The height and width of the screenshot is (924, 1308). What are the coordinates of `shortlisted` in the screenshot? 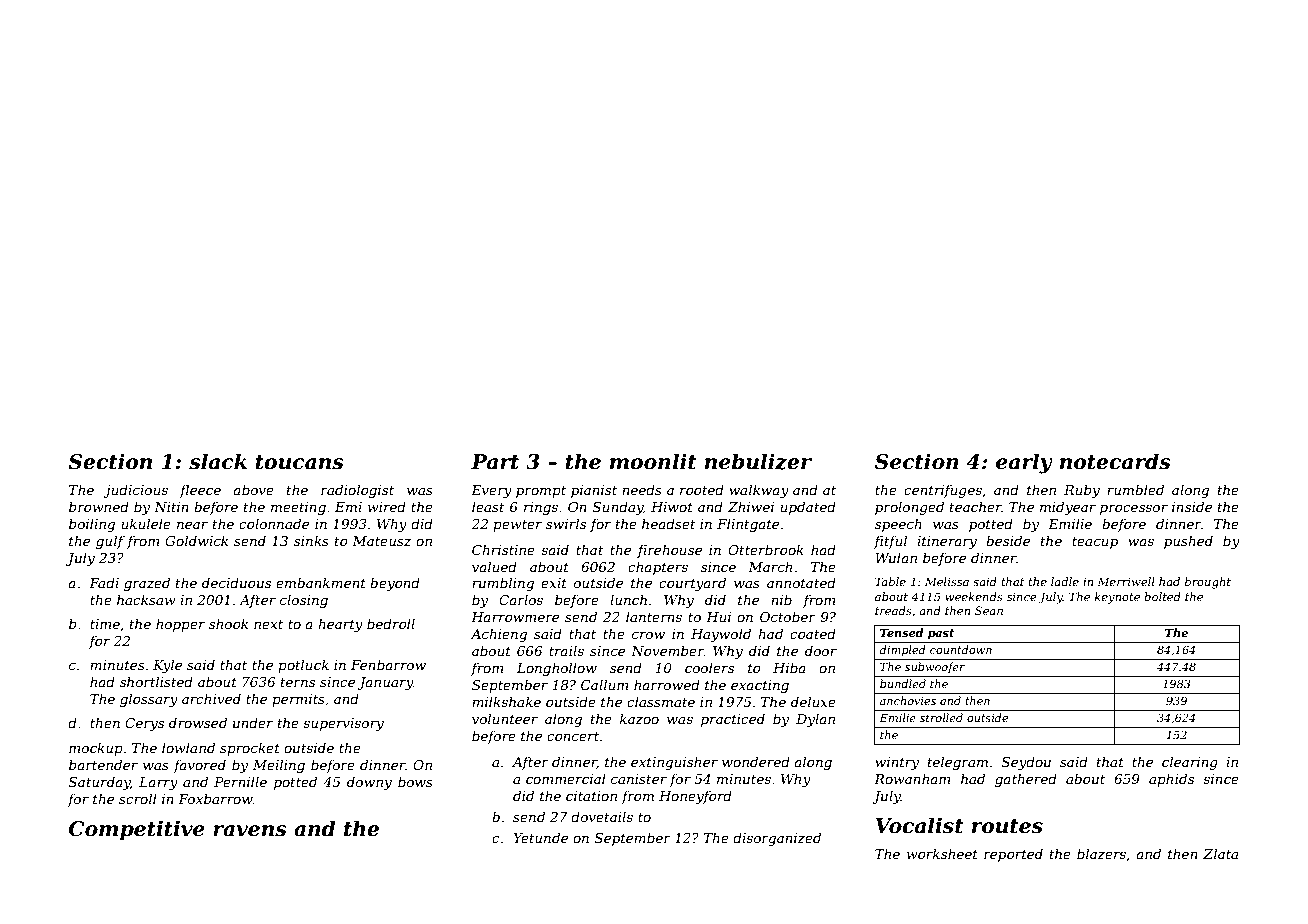 It's located at (156, 681).
